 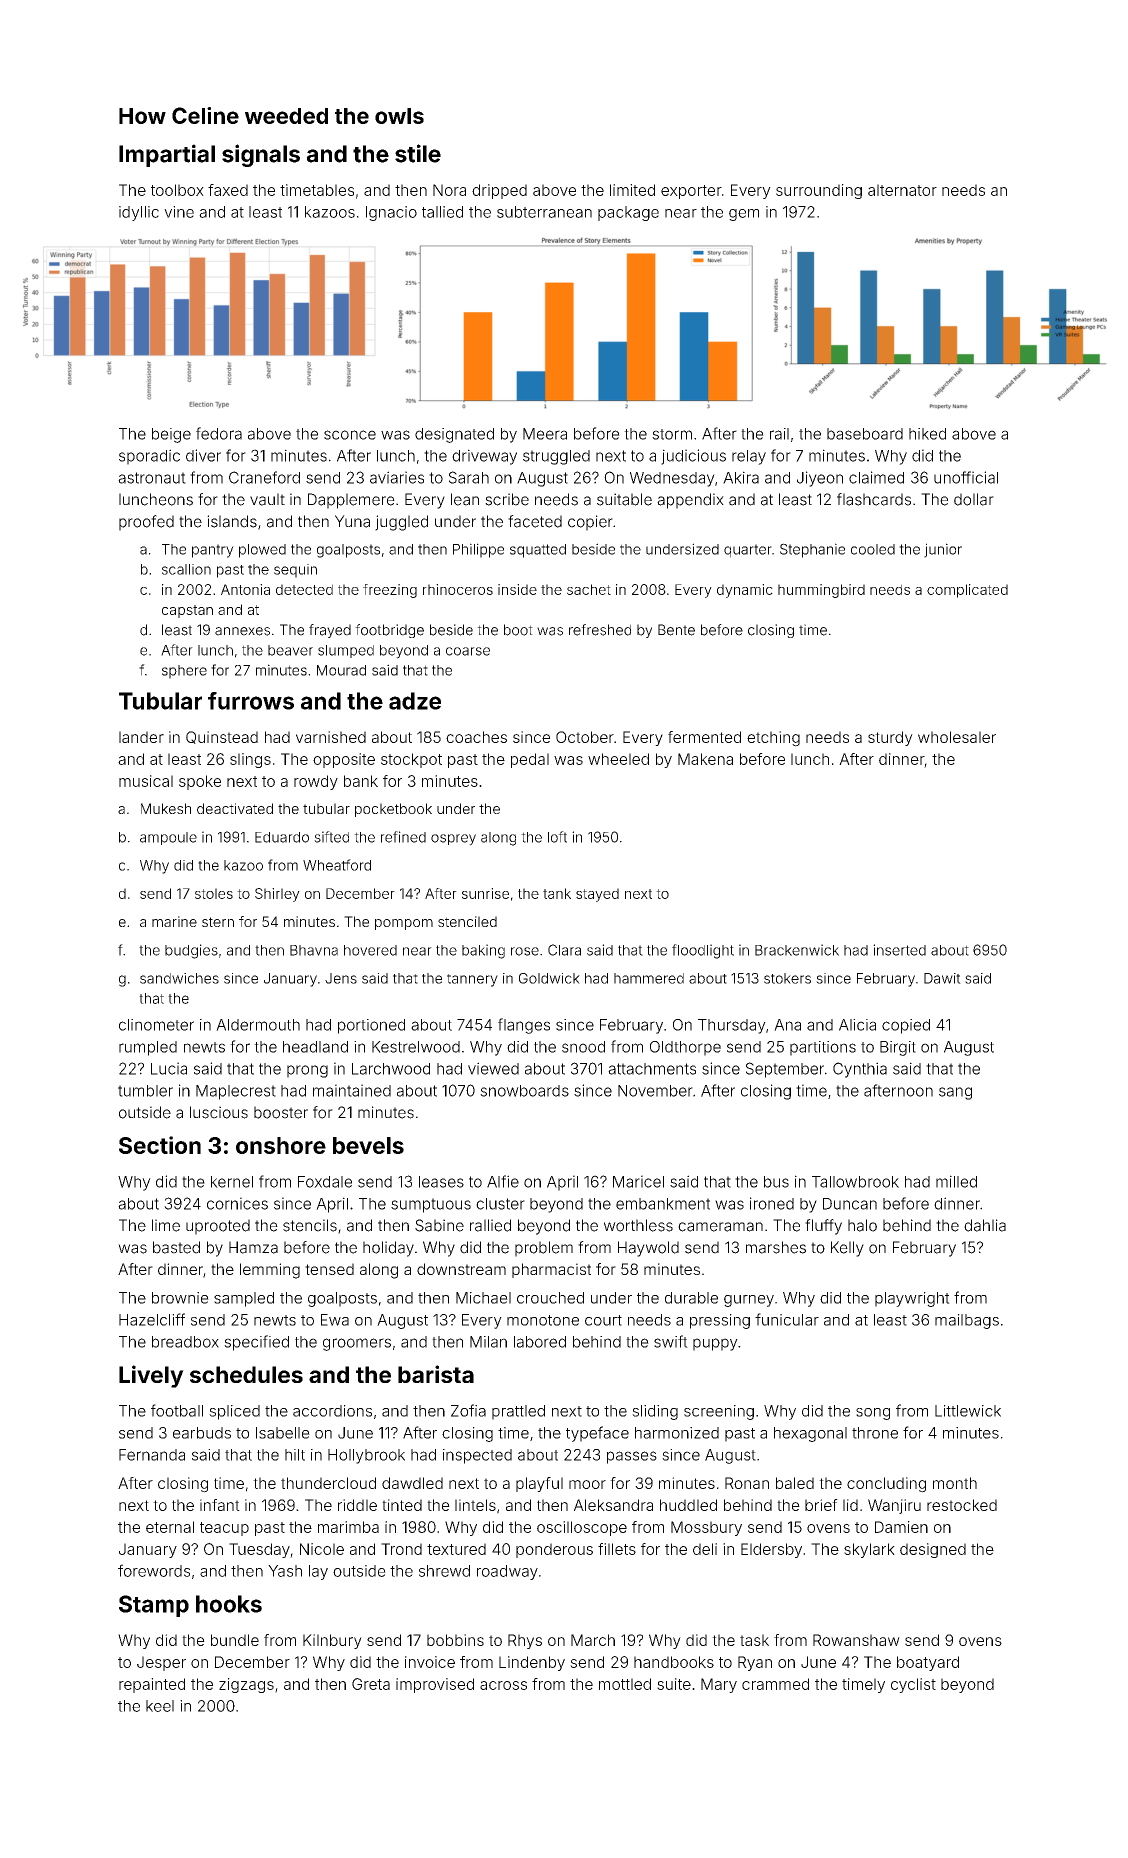 I want to click on idyllic, so click(x=139, y=213).
